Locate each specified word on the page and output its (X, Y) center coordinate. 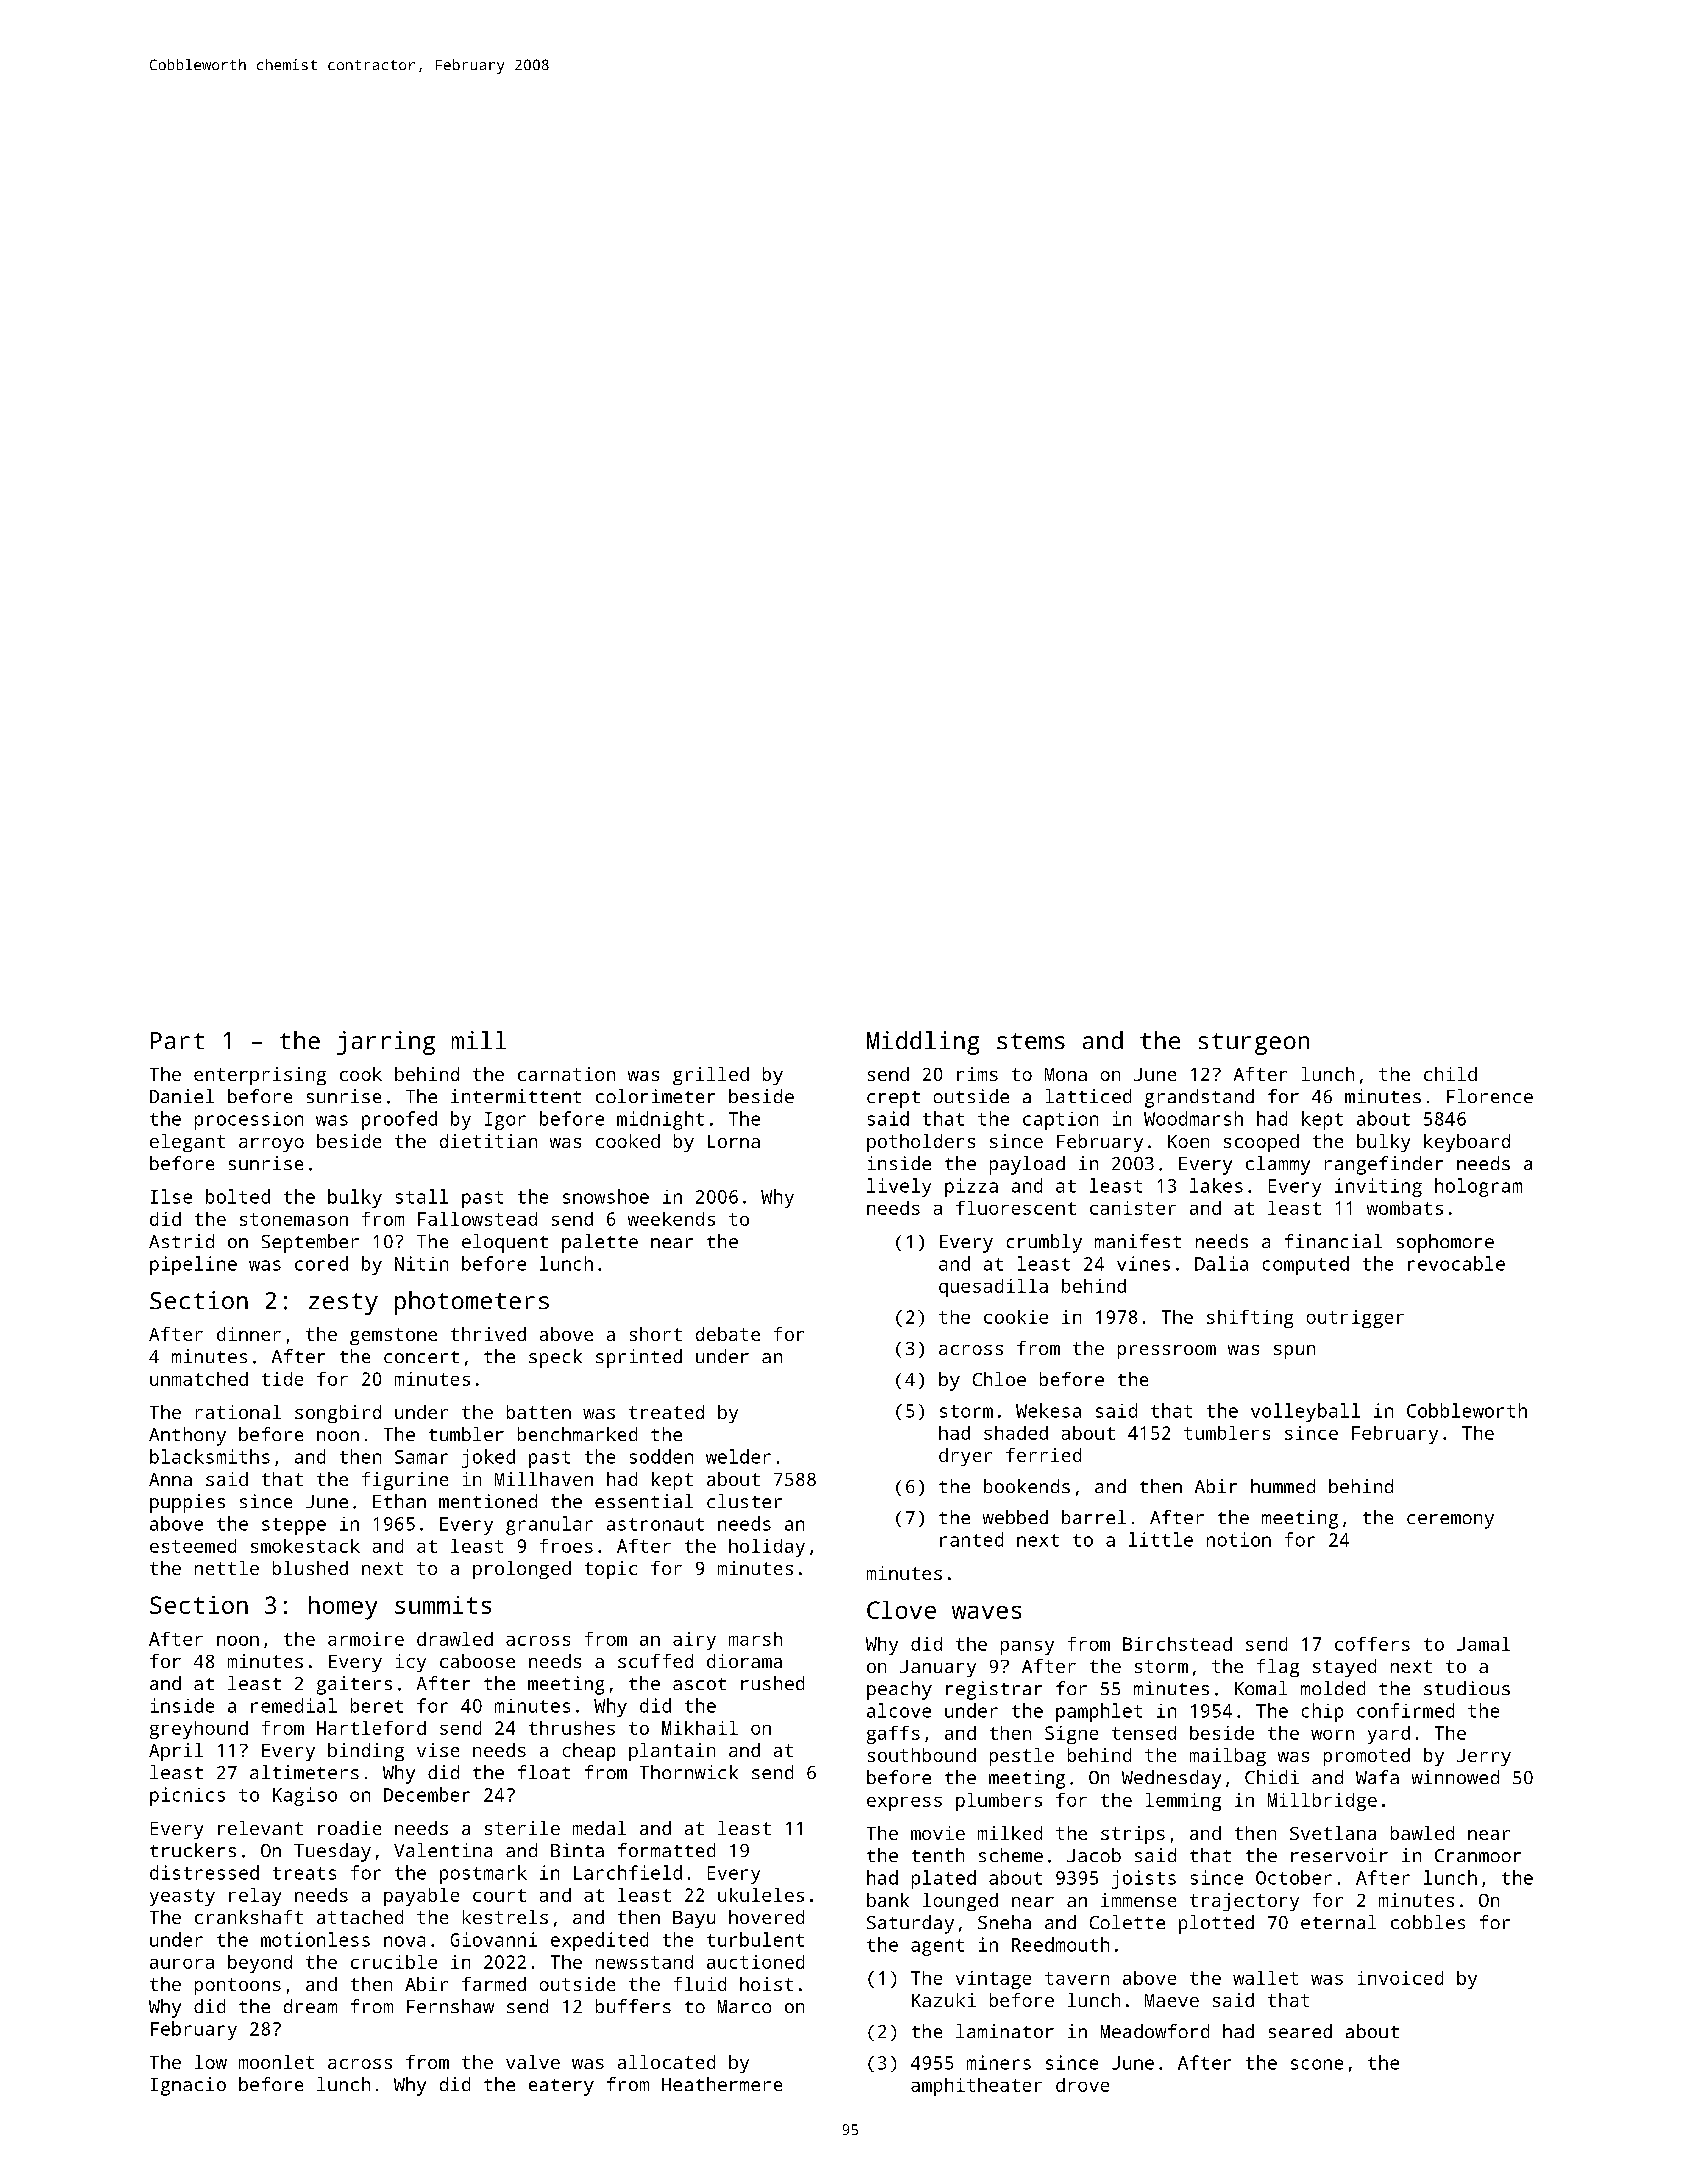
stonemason (294, 1219)
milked (1010, 1833)
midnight (660, 1120)
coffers (1372, 1644)
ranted (971, 1539)
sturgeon (1254, 1044)
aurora (182, 1964)
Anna (170, 1479)
